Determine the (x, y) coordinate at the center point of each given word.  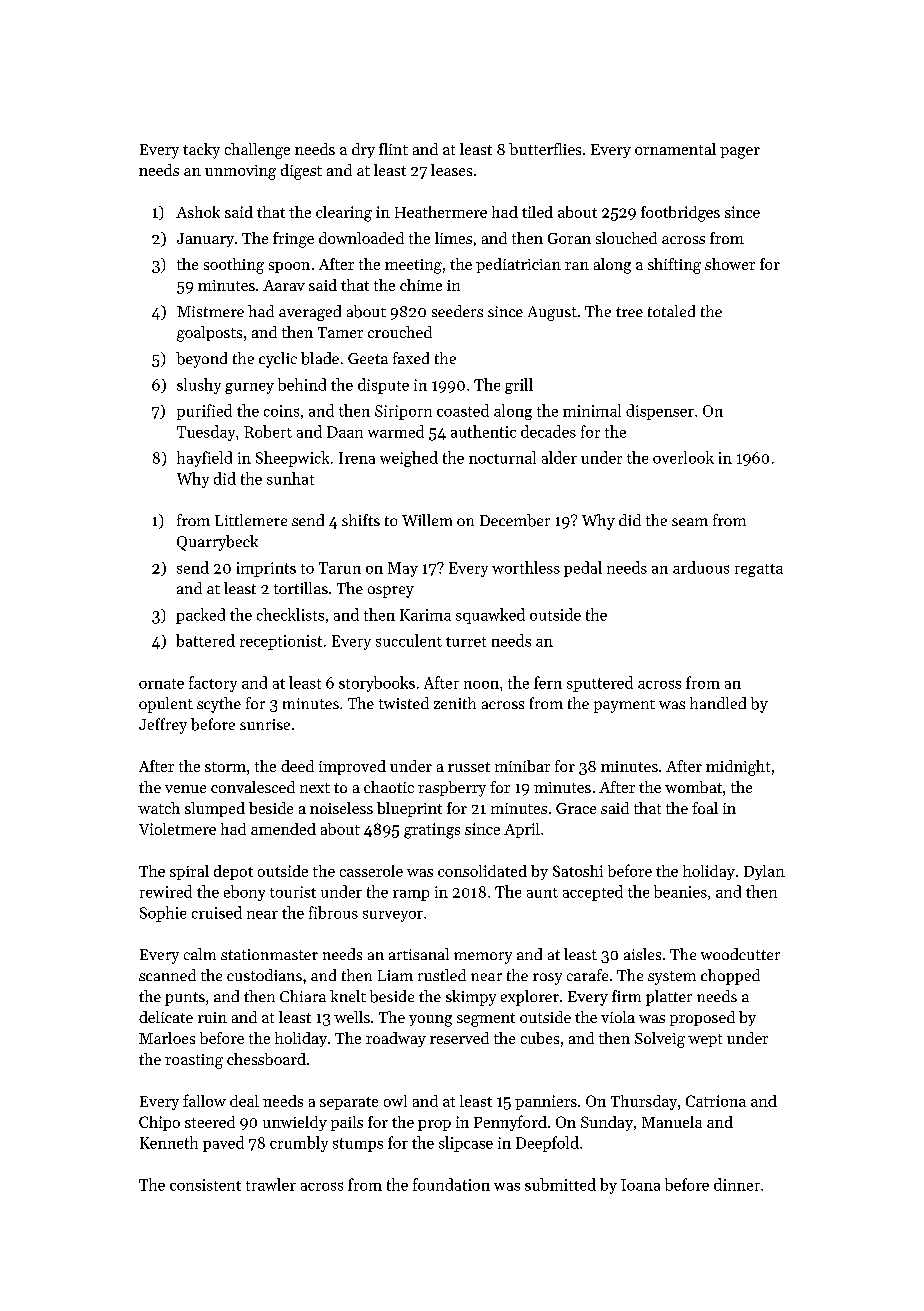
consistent (205, 1185)
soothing (234, 266)
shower (730, 264)
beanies (680, 891)
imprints (266, 569)
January (205, 240)
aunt (542, 893)
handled (718, 703)
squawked (490, 616)
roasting (194, 1061)
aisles (642, 954)
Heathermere (441, 212)
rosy (547, 979)
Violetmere (177, 829)
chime (421, 285)
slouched (626, 238)
